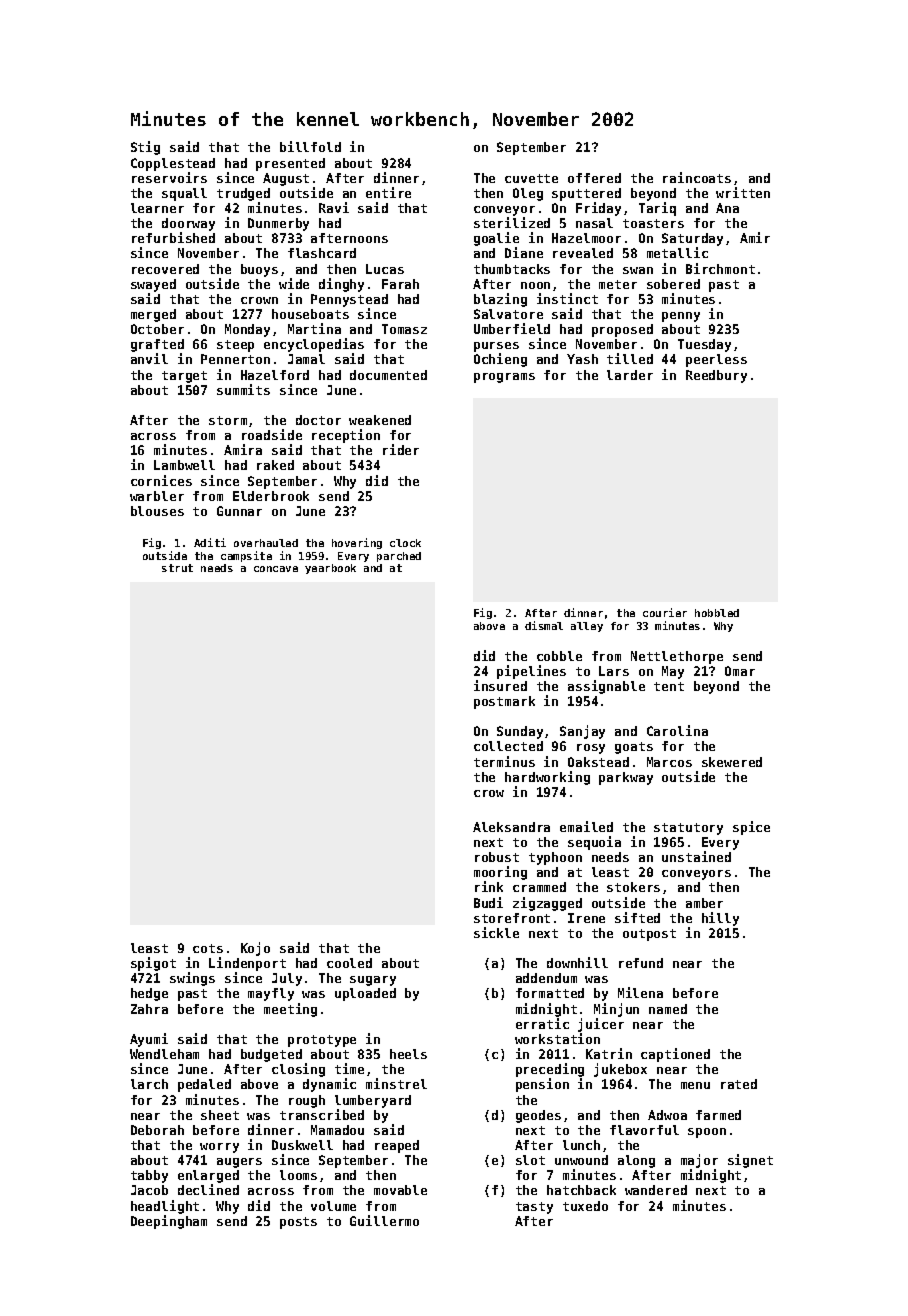 The image size is (908, 1316). I want to click on sickle, so click(496, 932).
